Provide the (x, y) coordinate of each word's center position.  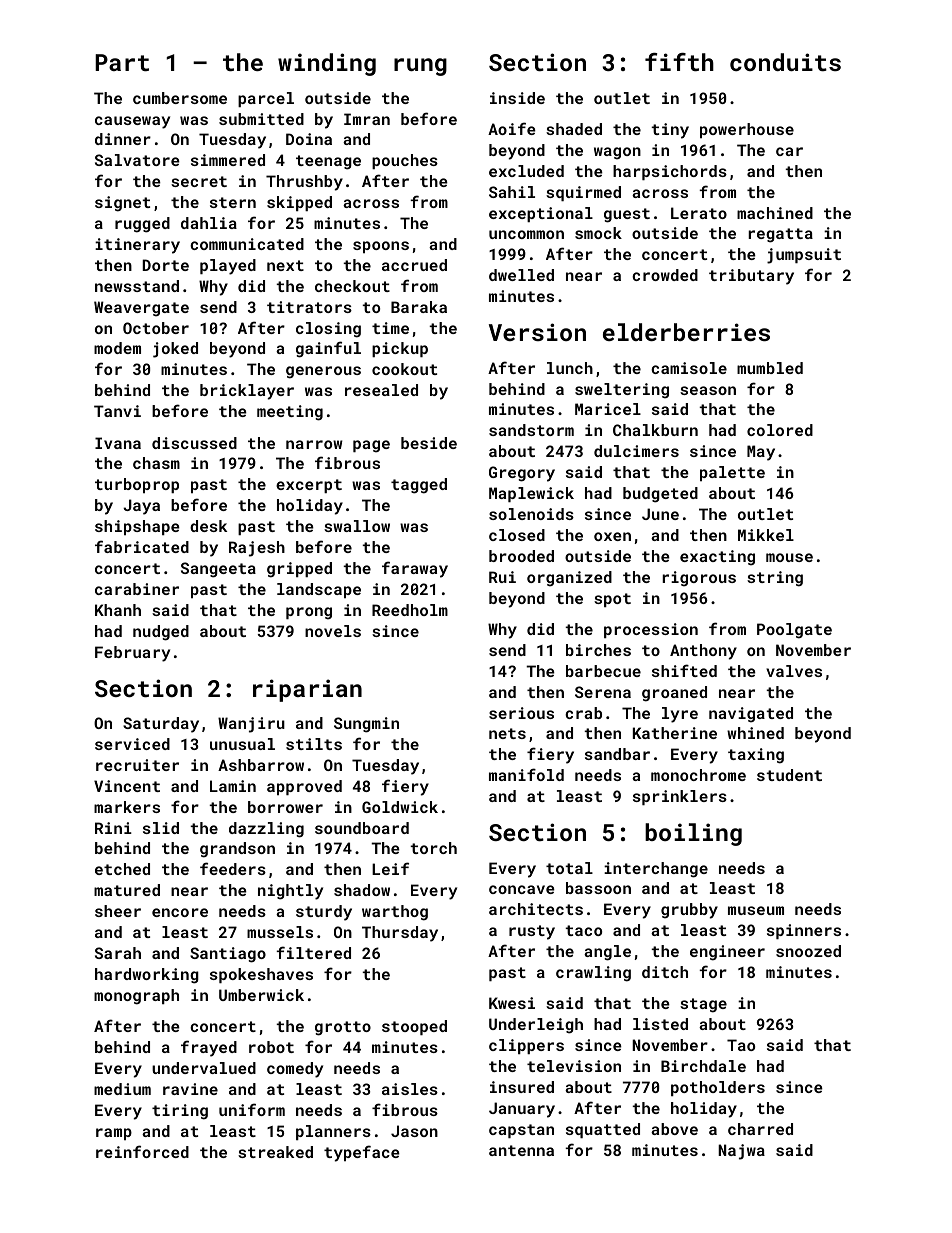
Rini (113, 828)
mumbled (770, 368)
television (574, 1066)
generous (323, 372)
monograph (136, 997)
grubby (689, 911)
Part (122, 62)
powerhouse (747, 130)
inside (517, 98)
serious (521, 713)
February (132, 654)
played (228, 267)
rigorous (699, 579)
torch (433, 848)
